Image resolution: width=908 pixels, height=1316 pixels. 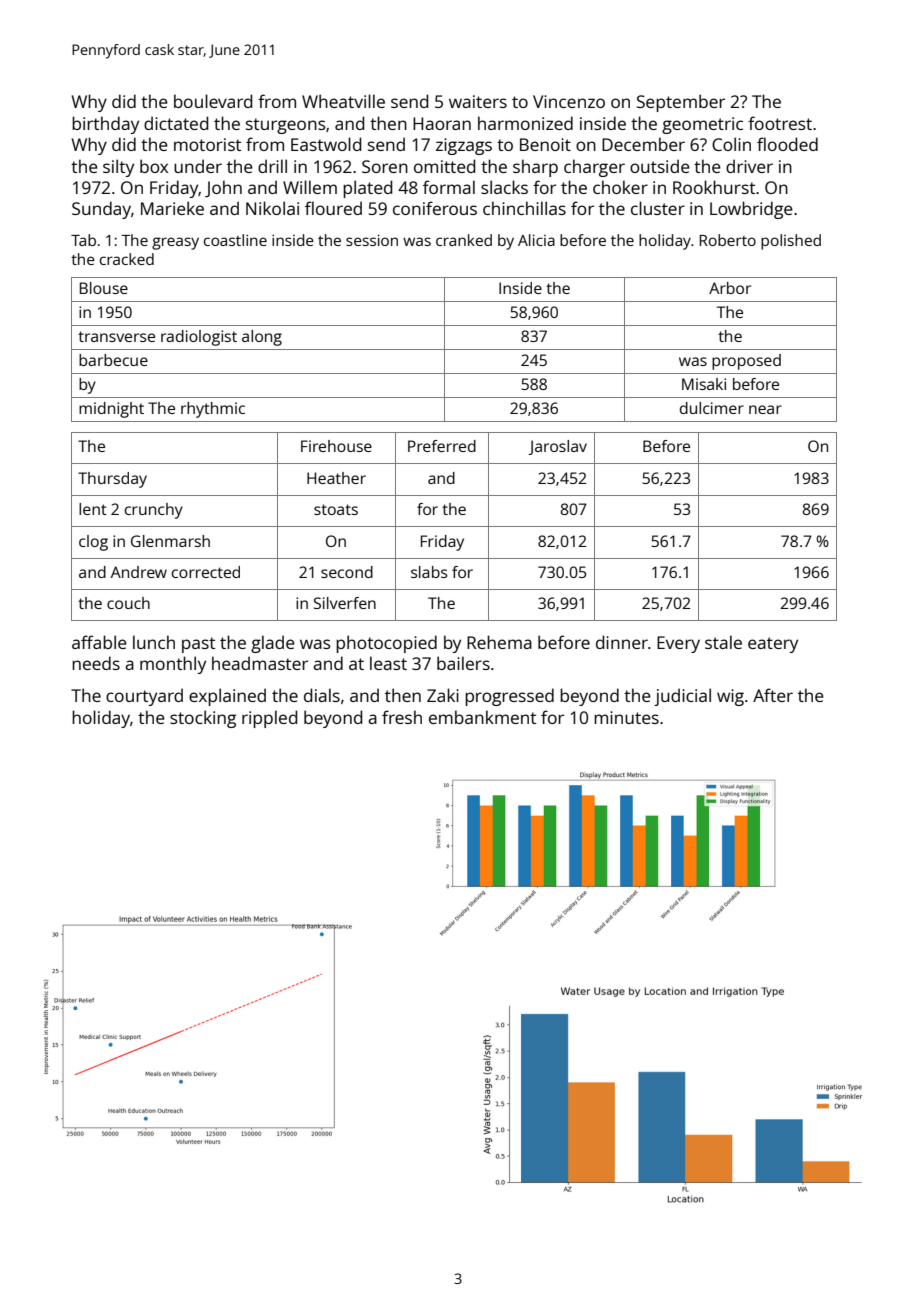 What do you see at coordinates (262, 338) in the image?
I see `along` at bounding box center [262, 338].
